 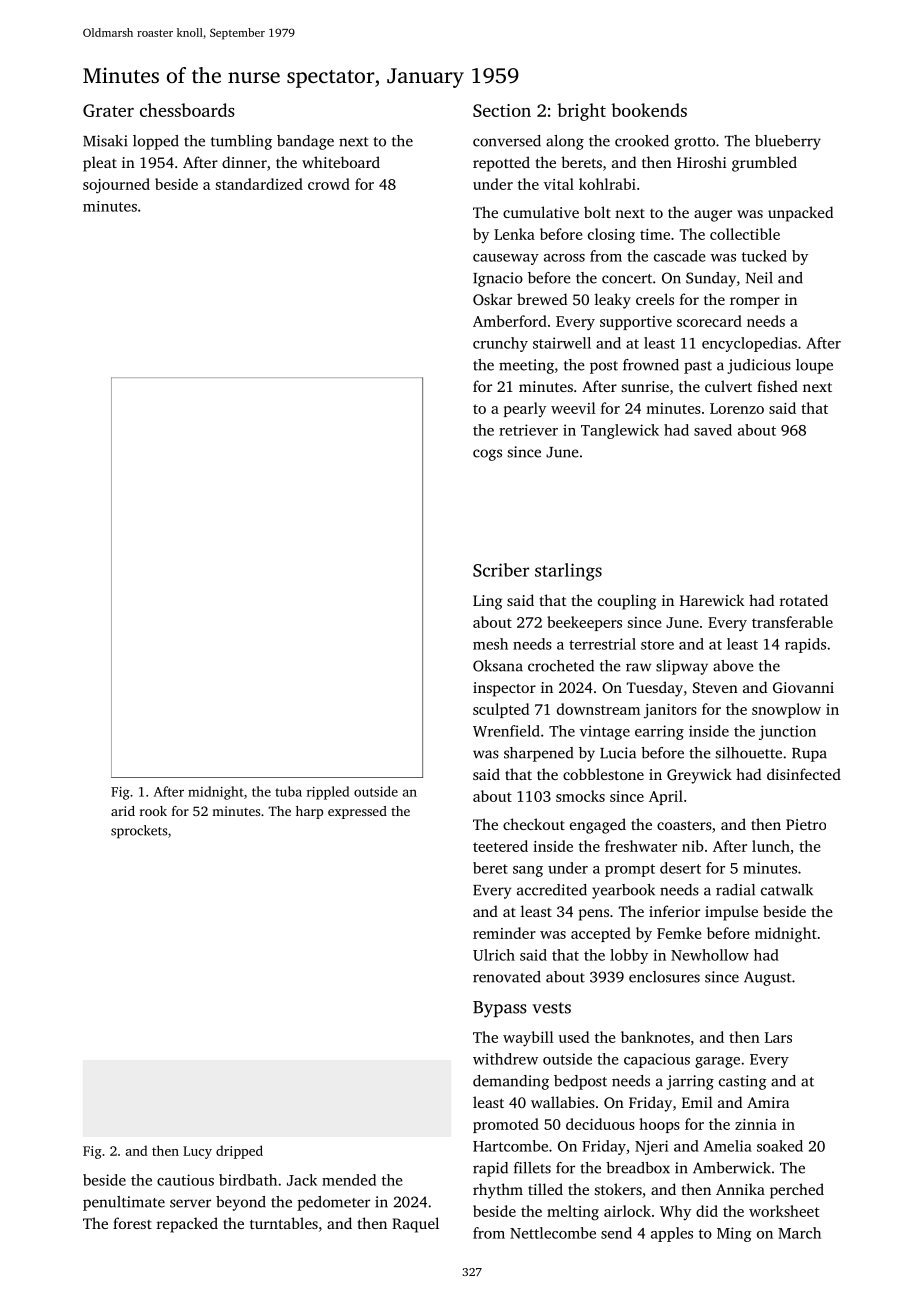 I want to click on Oskar, so click(x=492, y=299).
